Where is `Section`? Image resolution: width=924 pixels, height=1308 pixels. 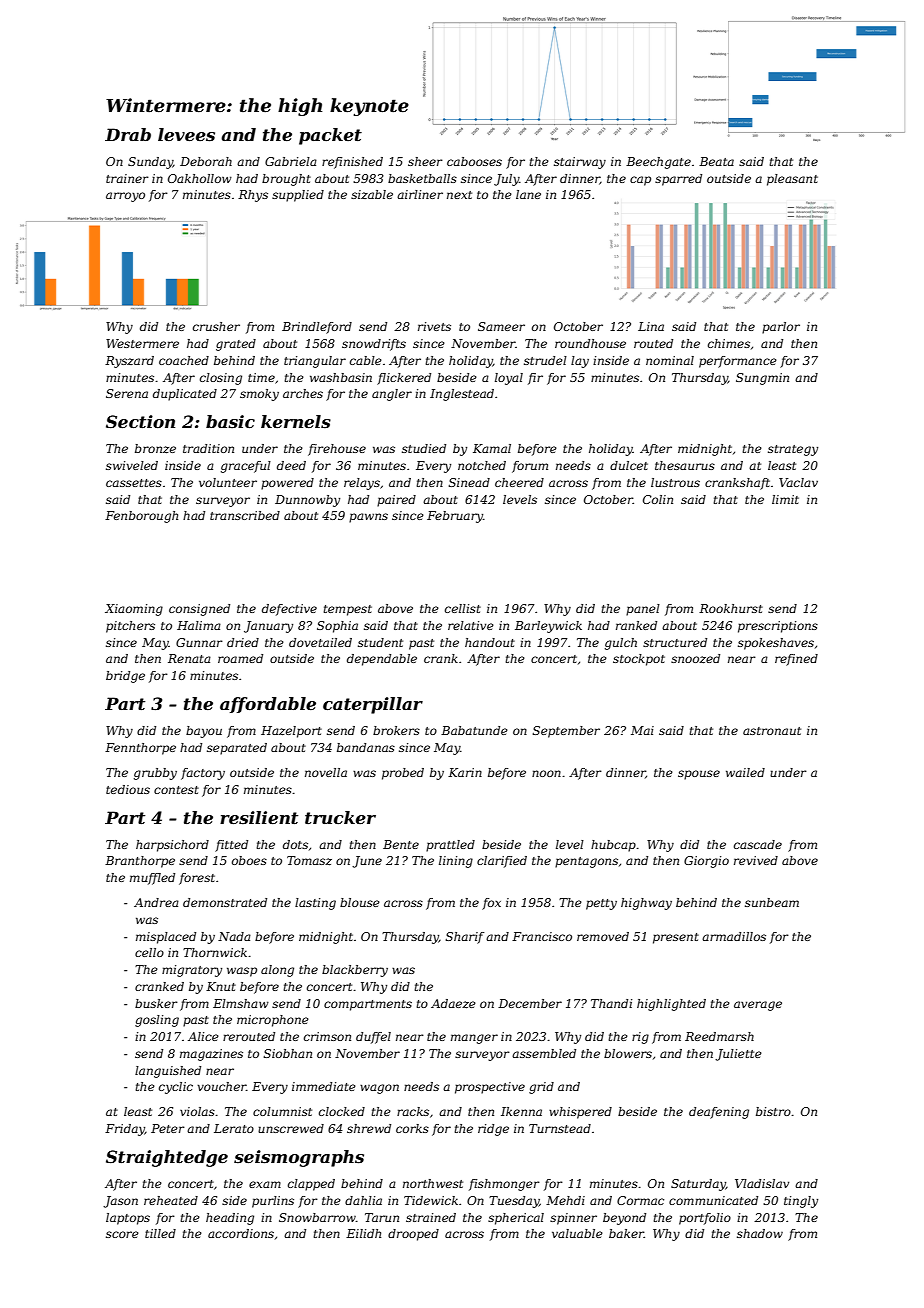 Section is located at coordinates (140, 421).
